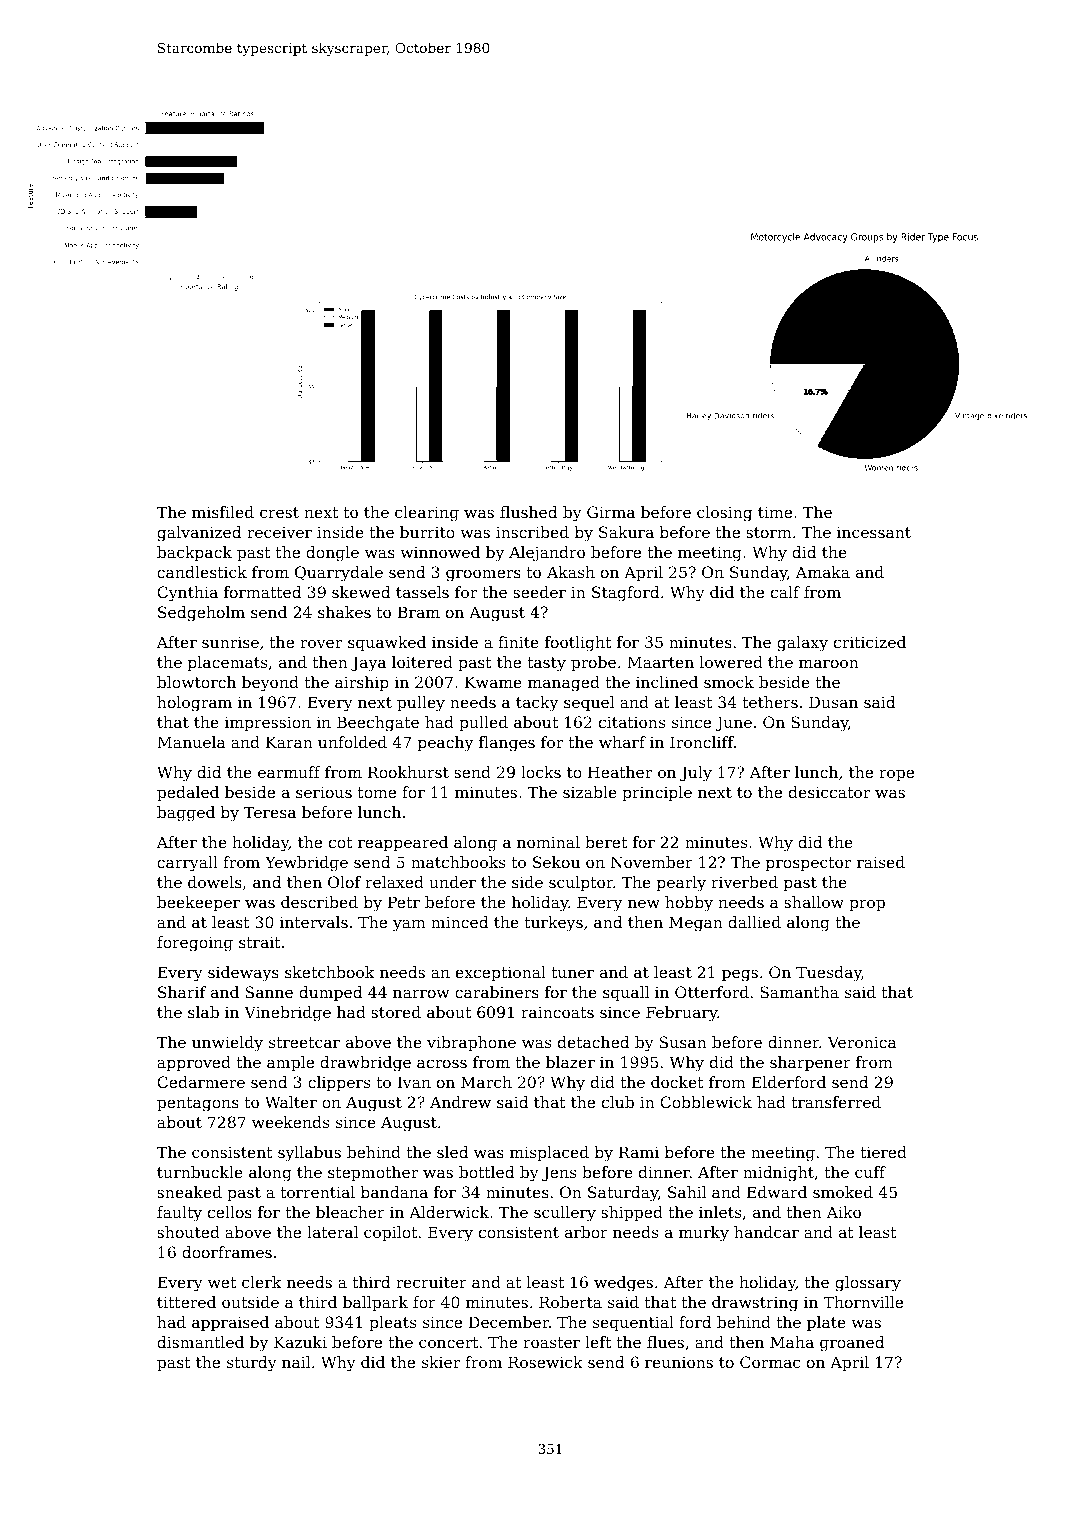 This screenshot has height=1527, width=1075. I want to click on galvanized, so click(199, 534).
